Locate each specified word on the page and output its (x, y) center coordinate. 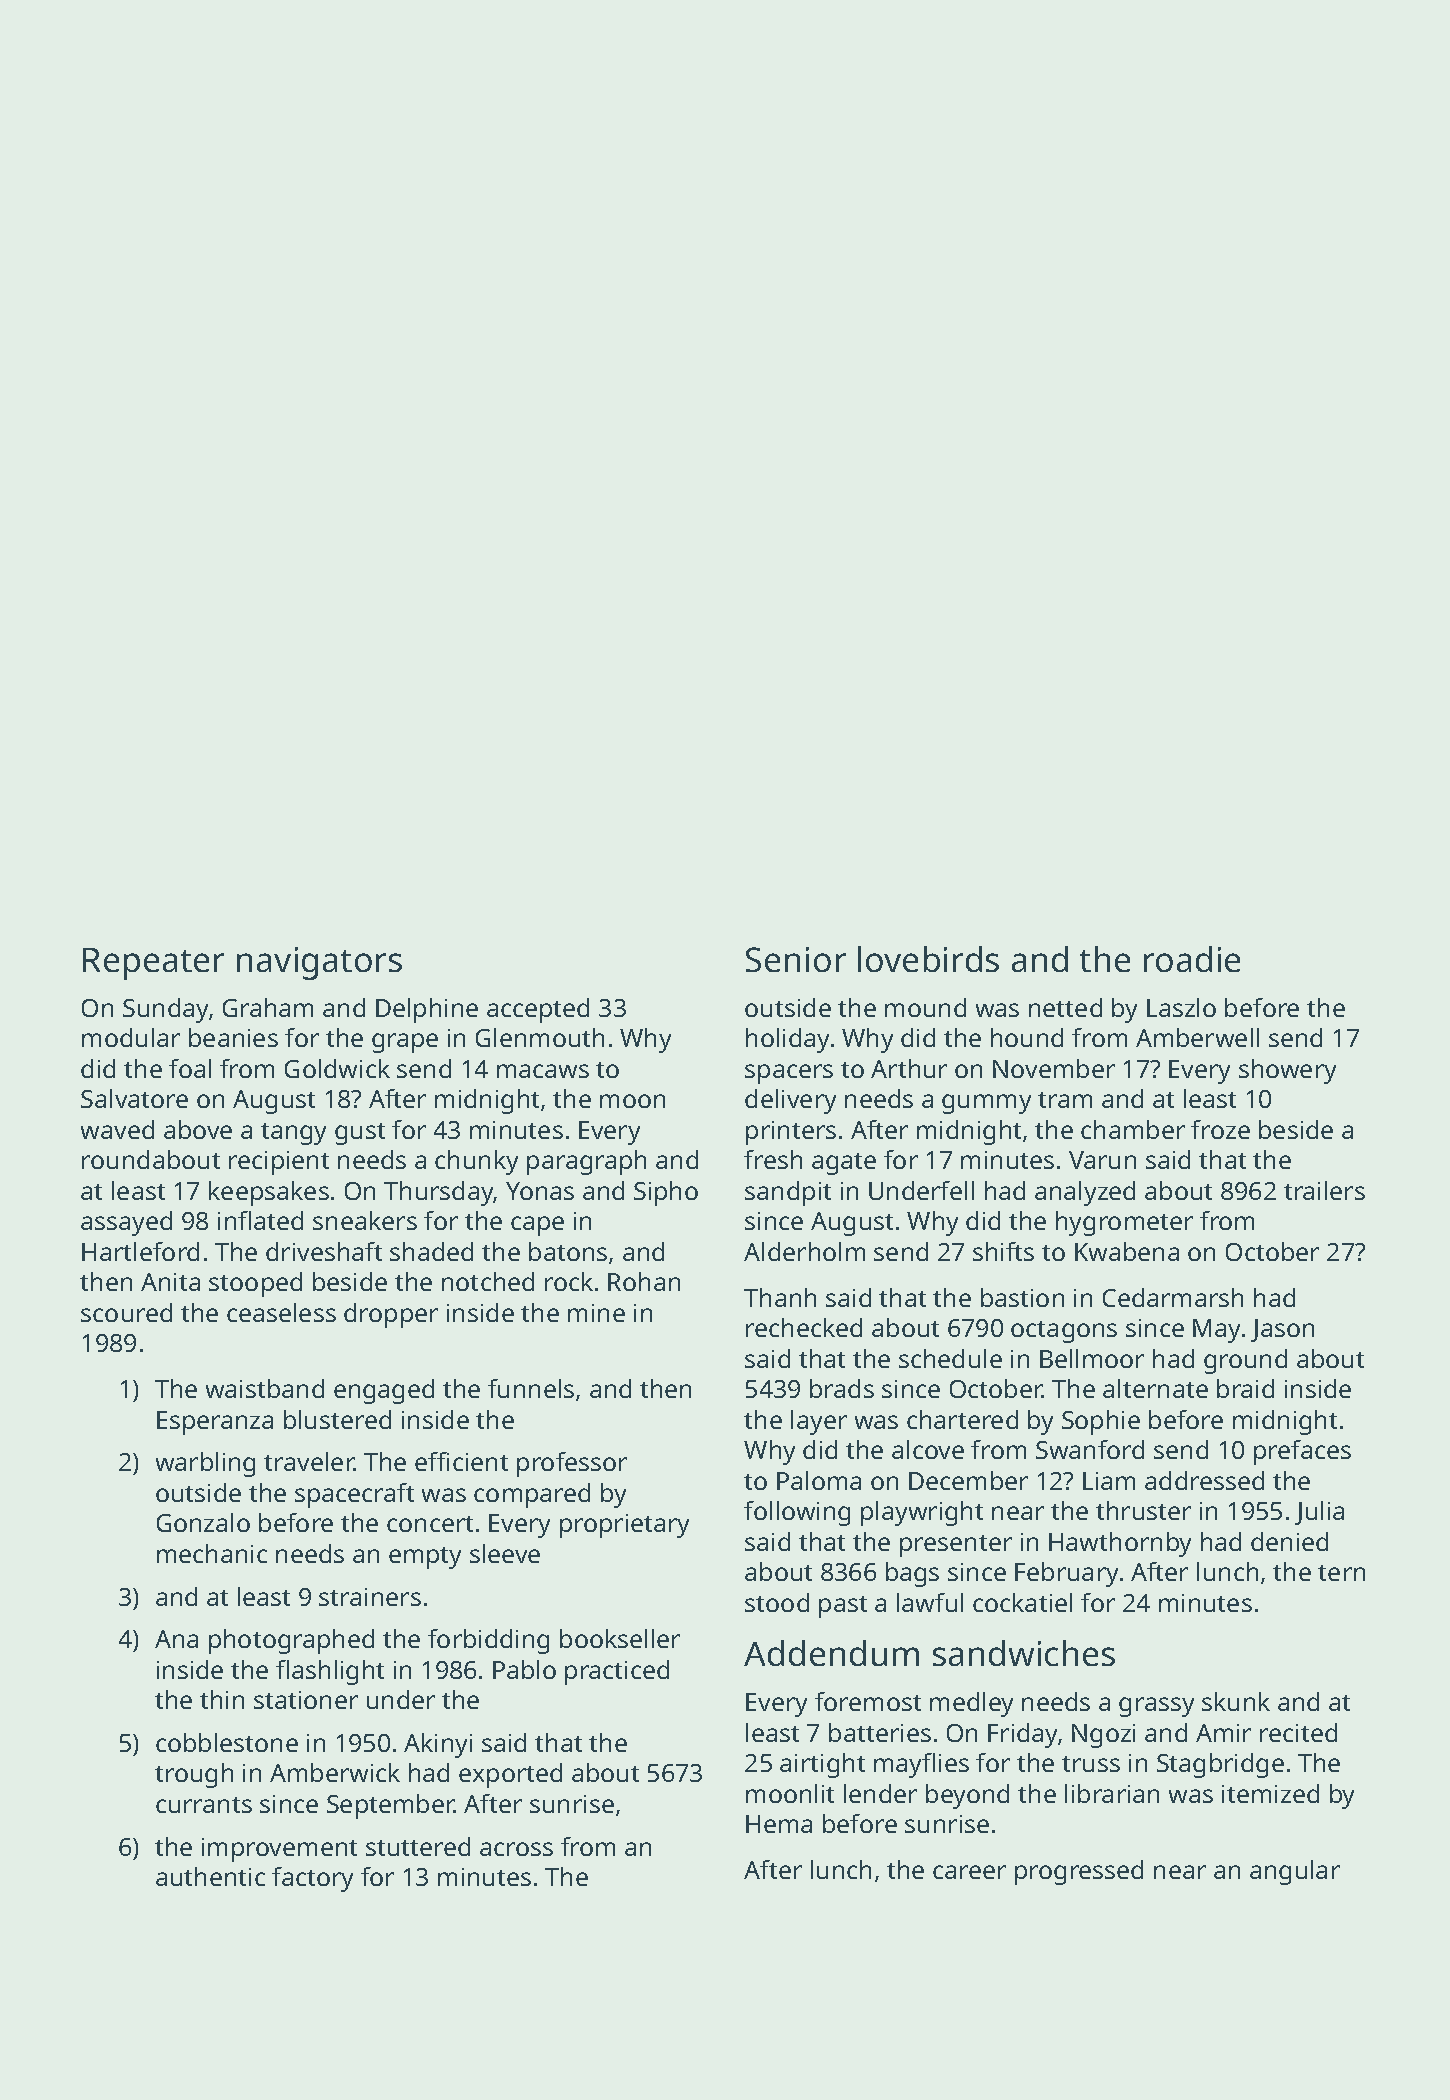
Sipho (666, 1193)
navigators (319, 963)
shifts (1003, 1251)
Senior (796, 959)
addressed (1204, 1480)
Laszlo (1181, 1007)
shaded (431, 1251)
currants (204, 1805)
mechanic (212, 1553)
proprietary (624, 1526)
